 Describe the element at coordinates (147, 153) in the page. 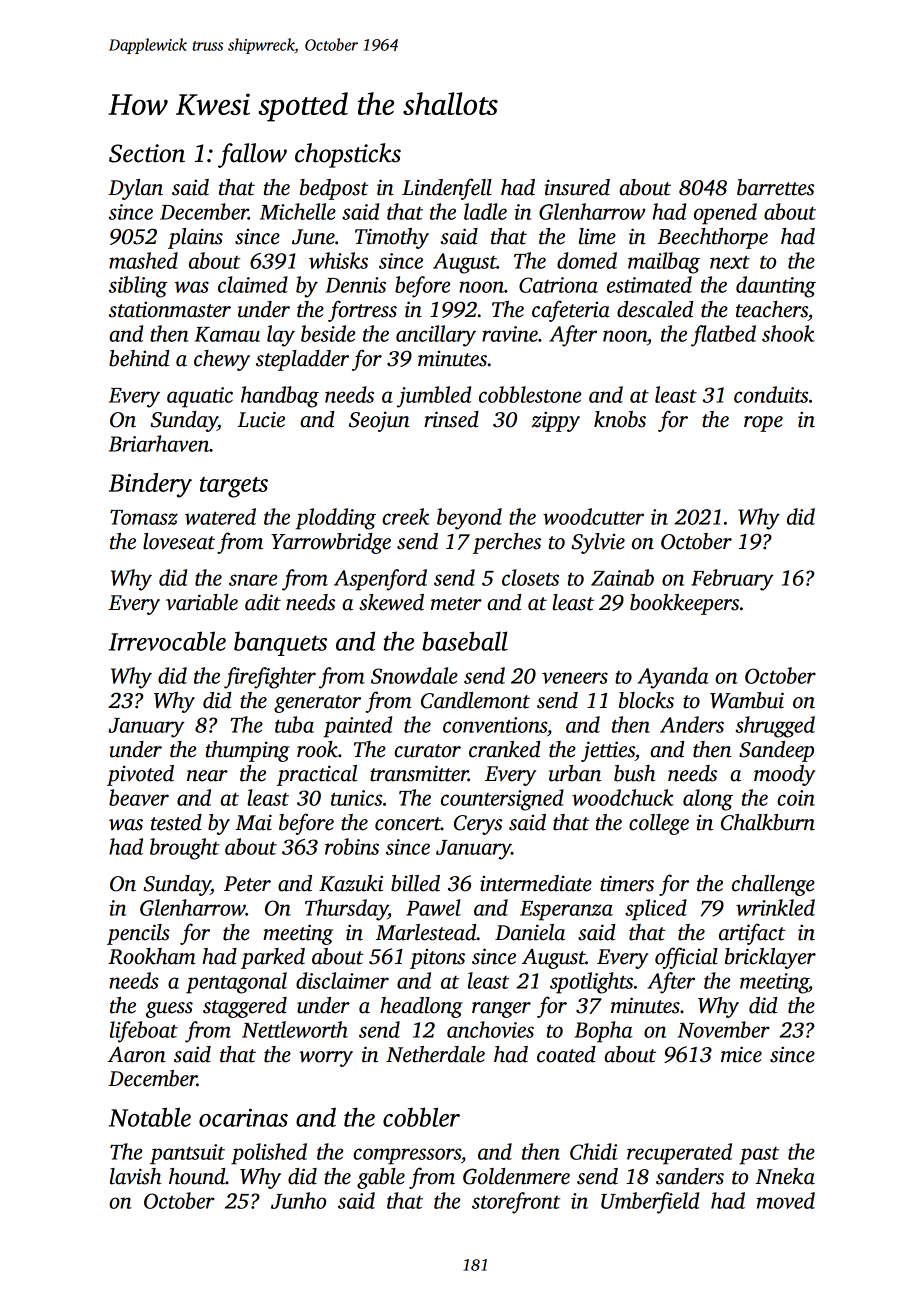

I see `Section` at that location.
